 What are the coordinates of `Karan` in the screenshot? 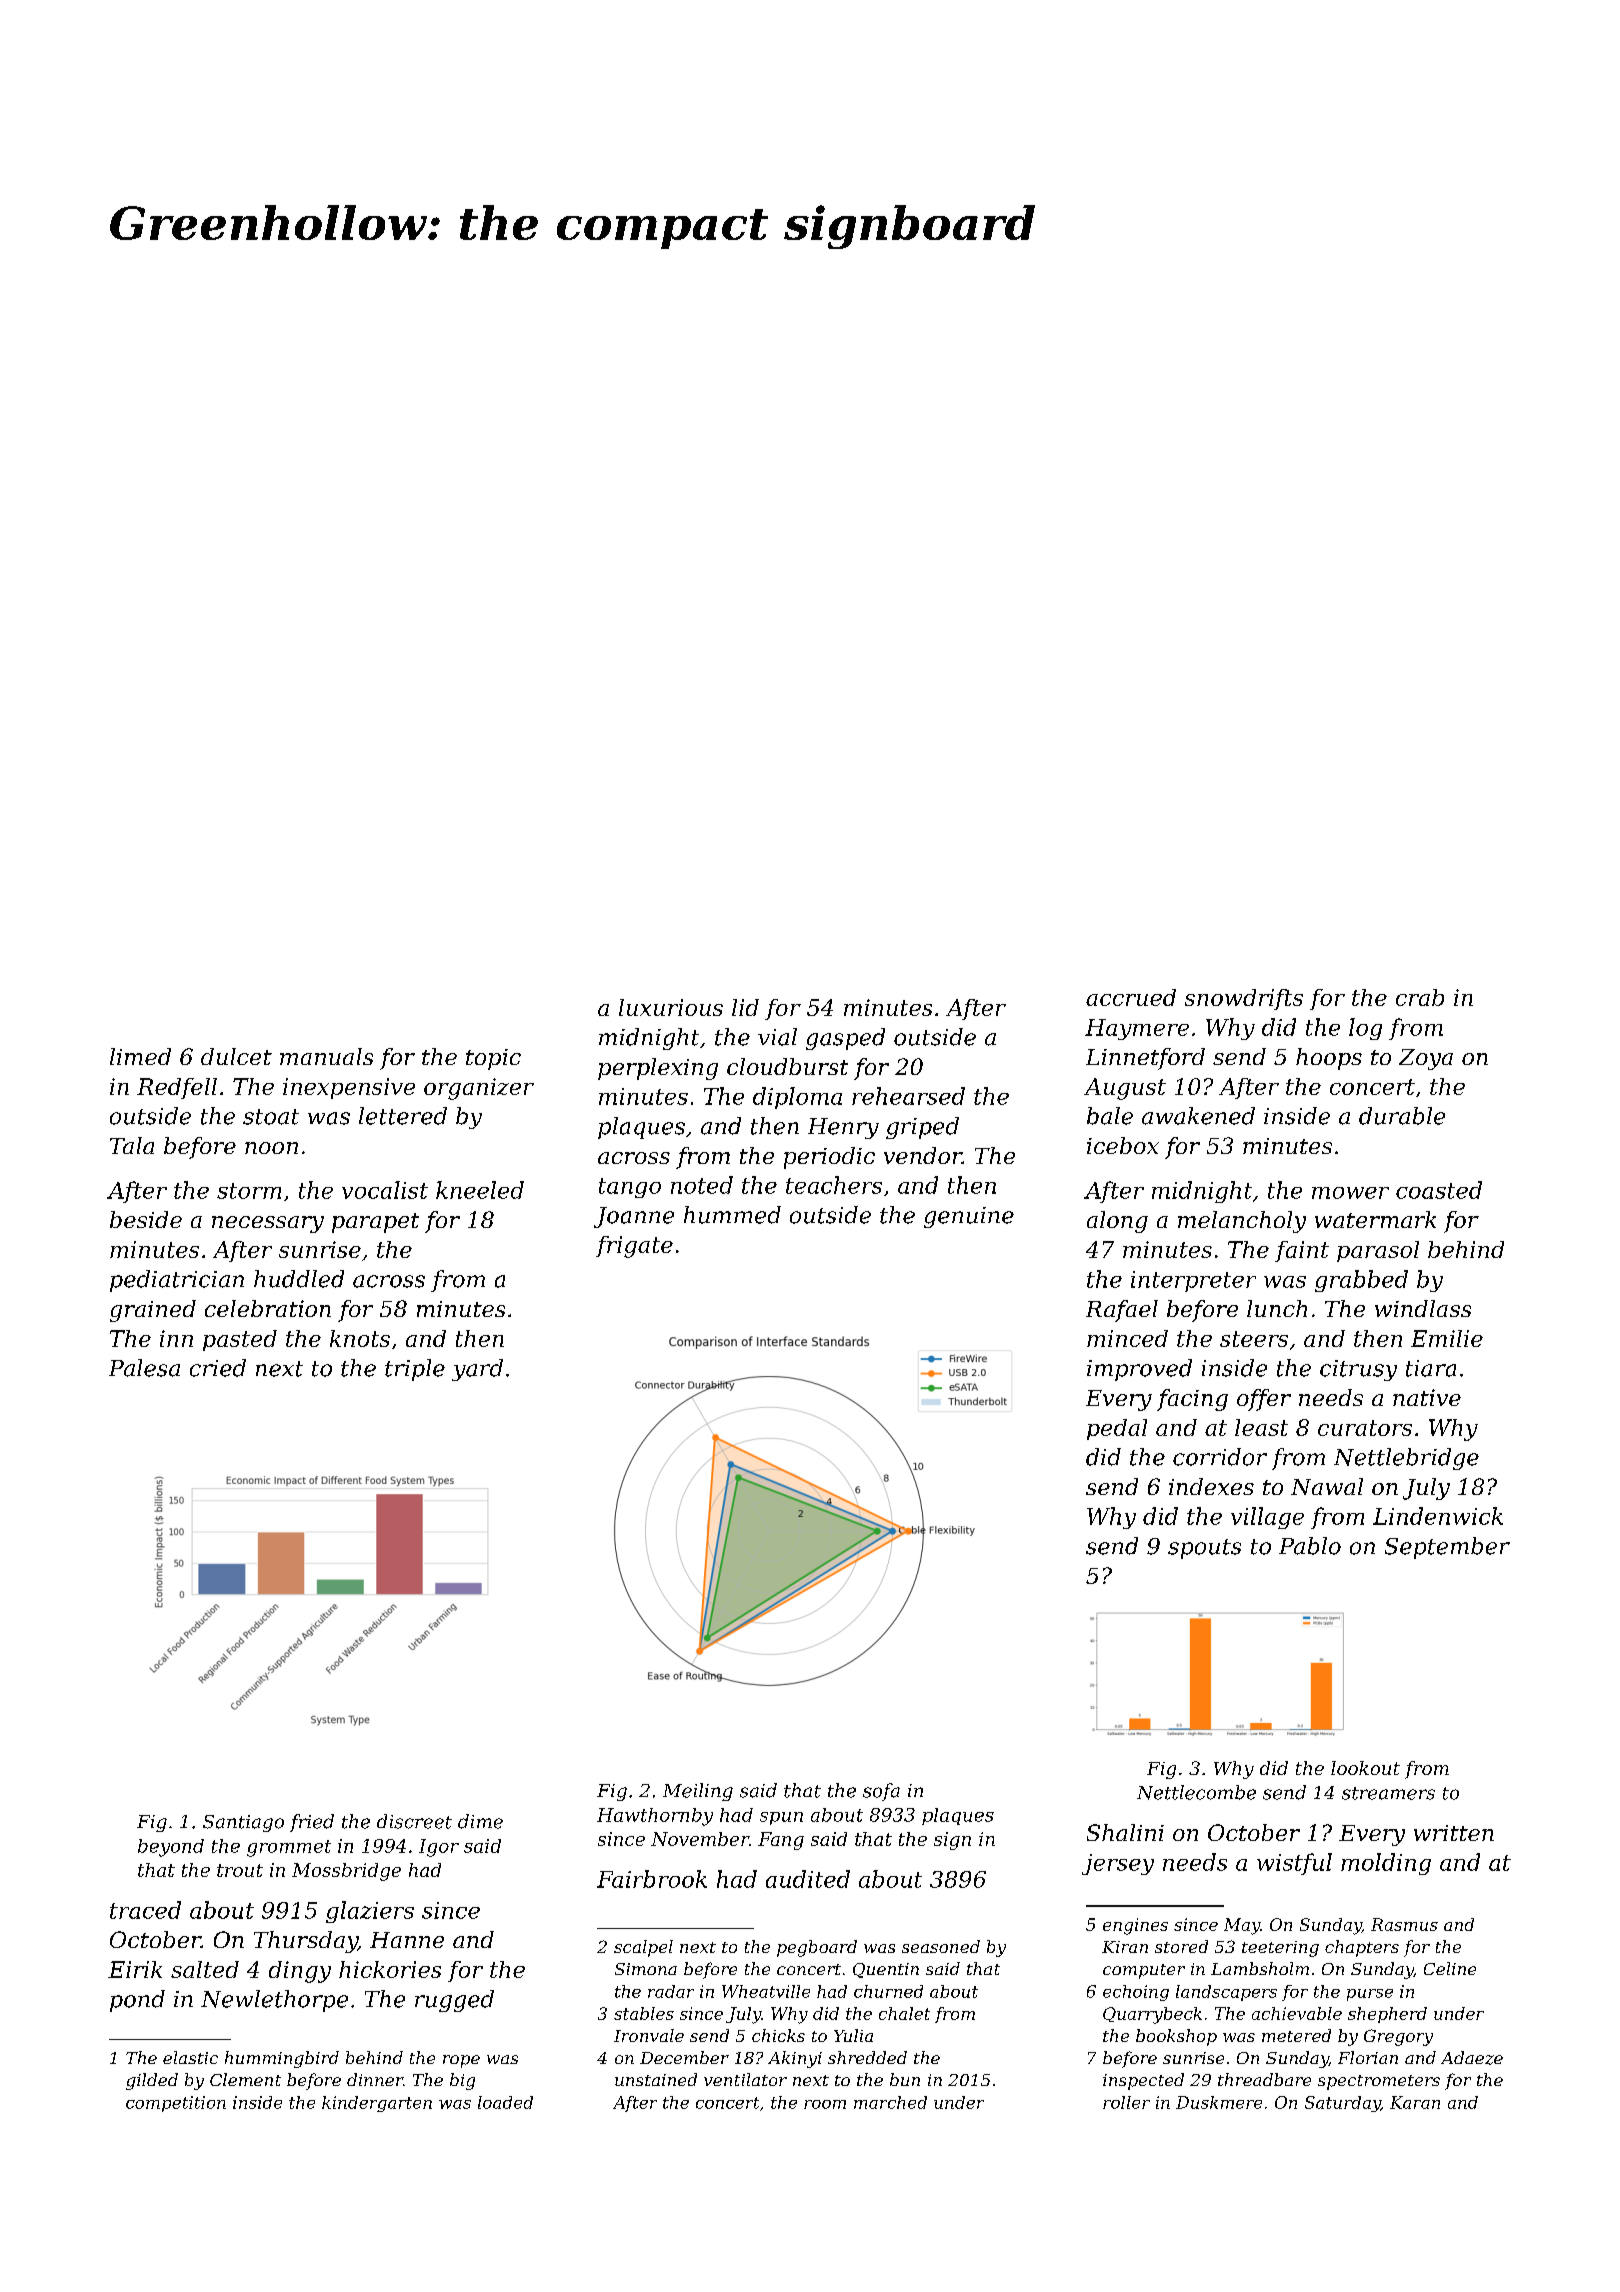 It's located at (1415, 2102).
